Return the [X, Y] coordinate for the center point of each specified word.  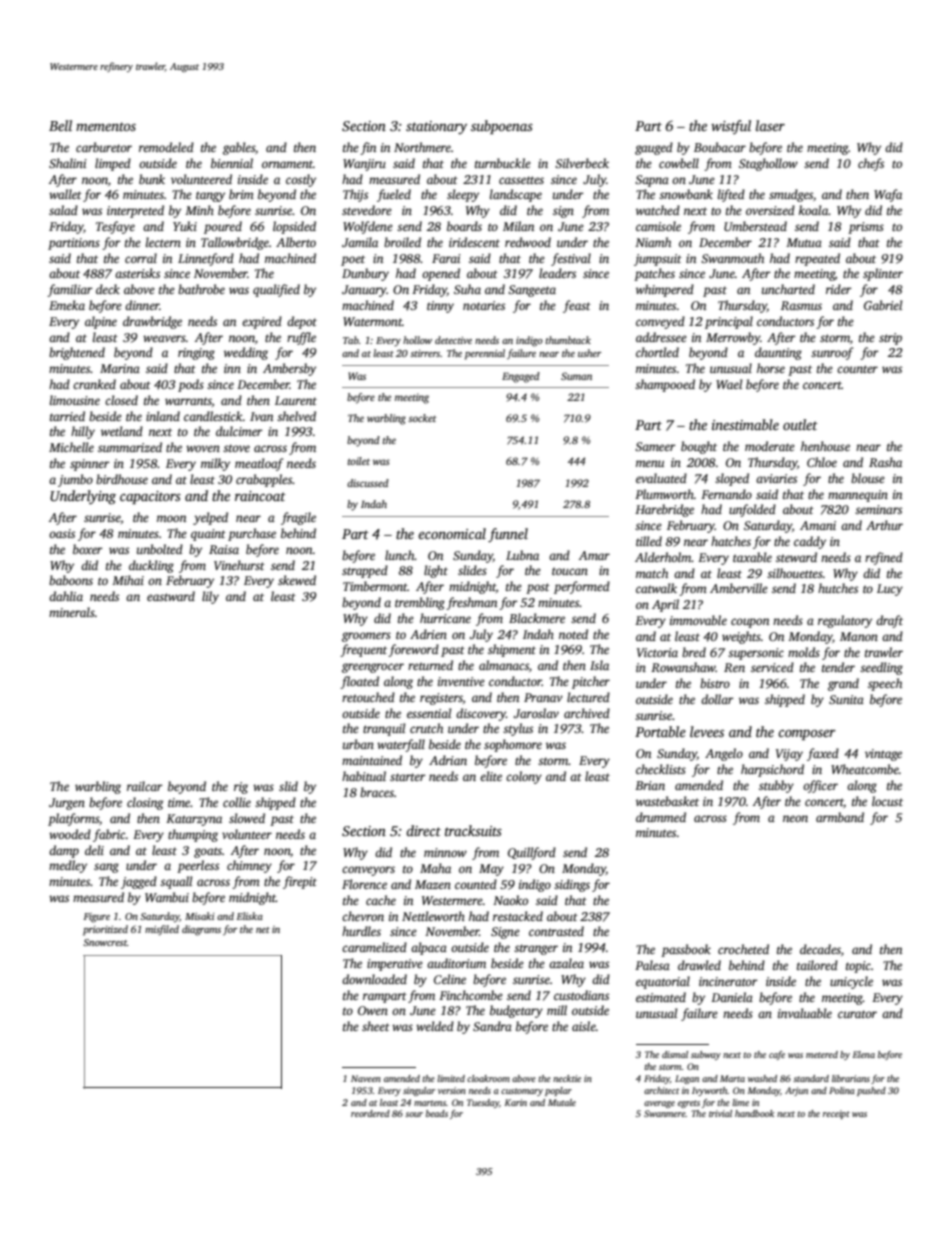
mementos [106, 126]
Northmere [422, 147]
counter [857, 369]
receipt [836, 1114]
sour [414, 1114]
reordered [370, 1113]
